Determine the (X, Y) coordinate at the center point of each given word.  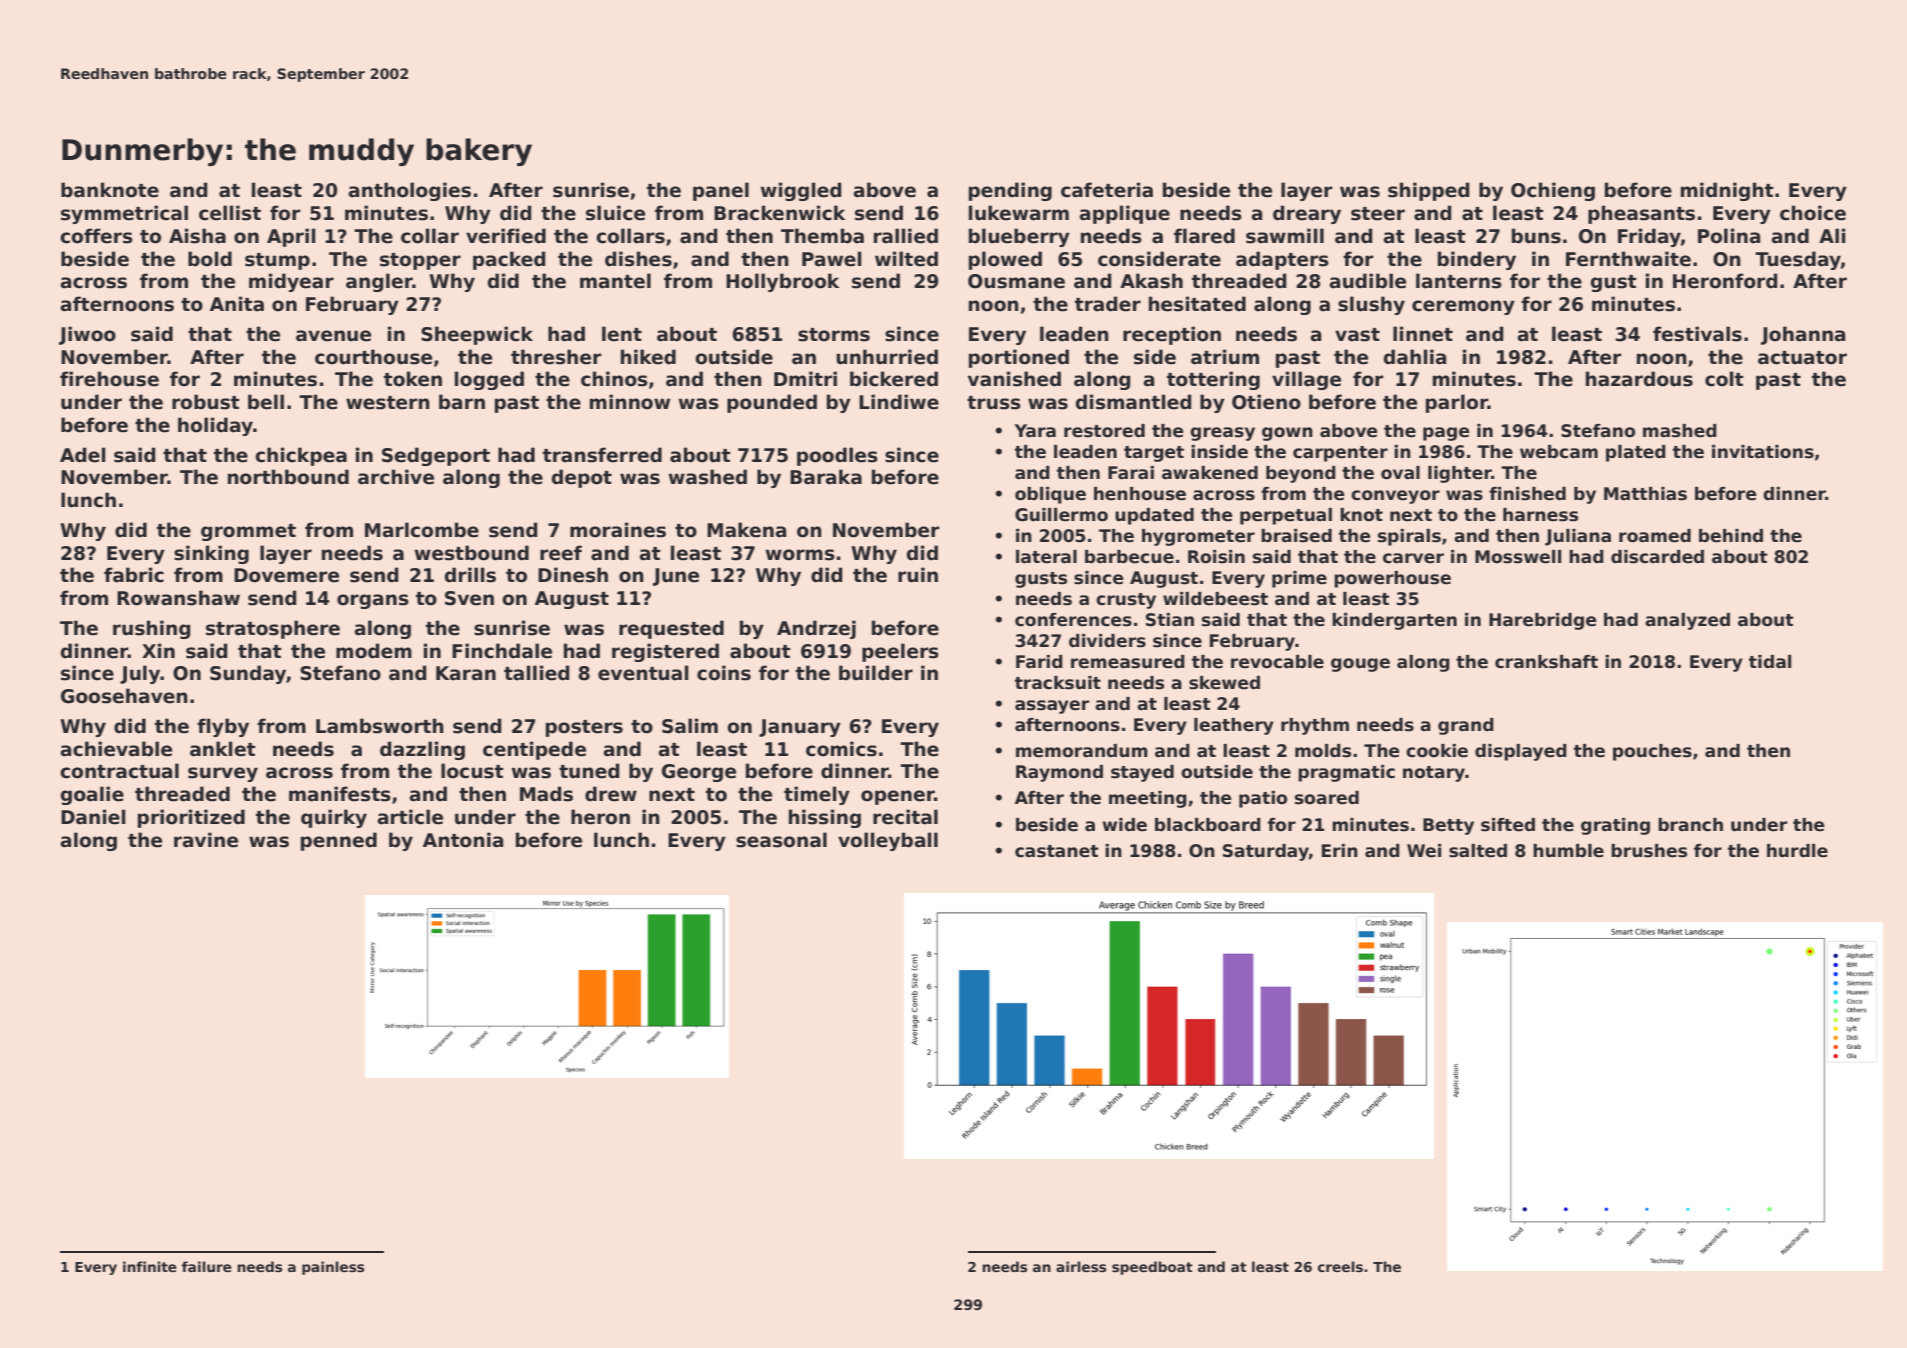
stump (277, 261)
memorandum (1082, 751)
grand (1466, 726)
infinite (150, 1266)
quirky (334, 818)
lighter (1459, 474)
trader (1108, 304)
